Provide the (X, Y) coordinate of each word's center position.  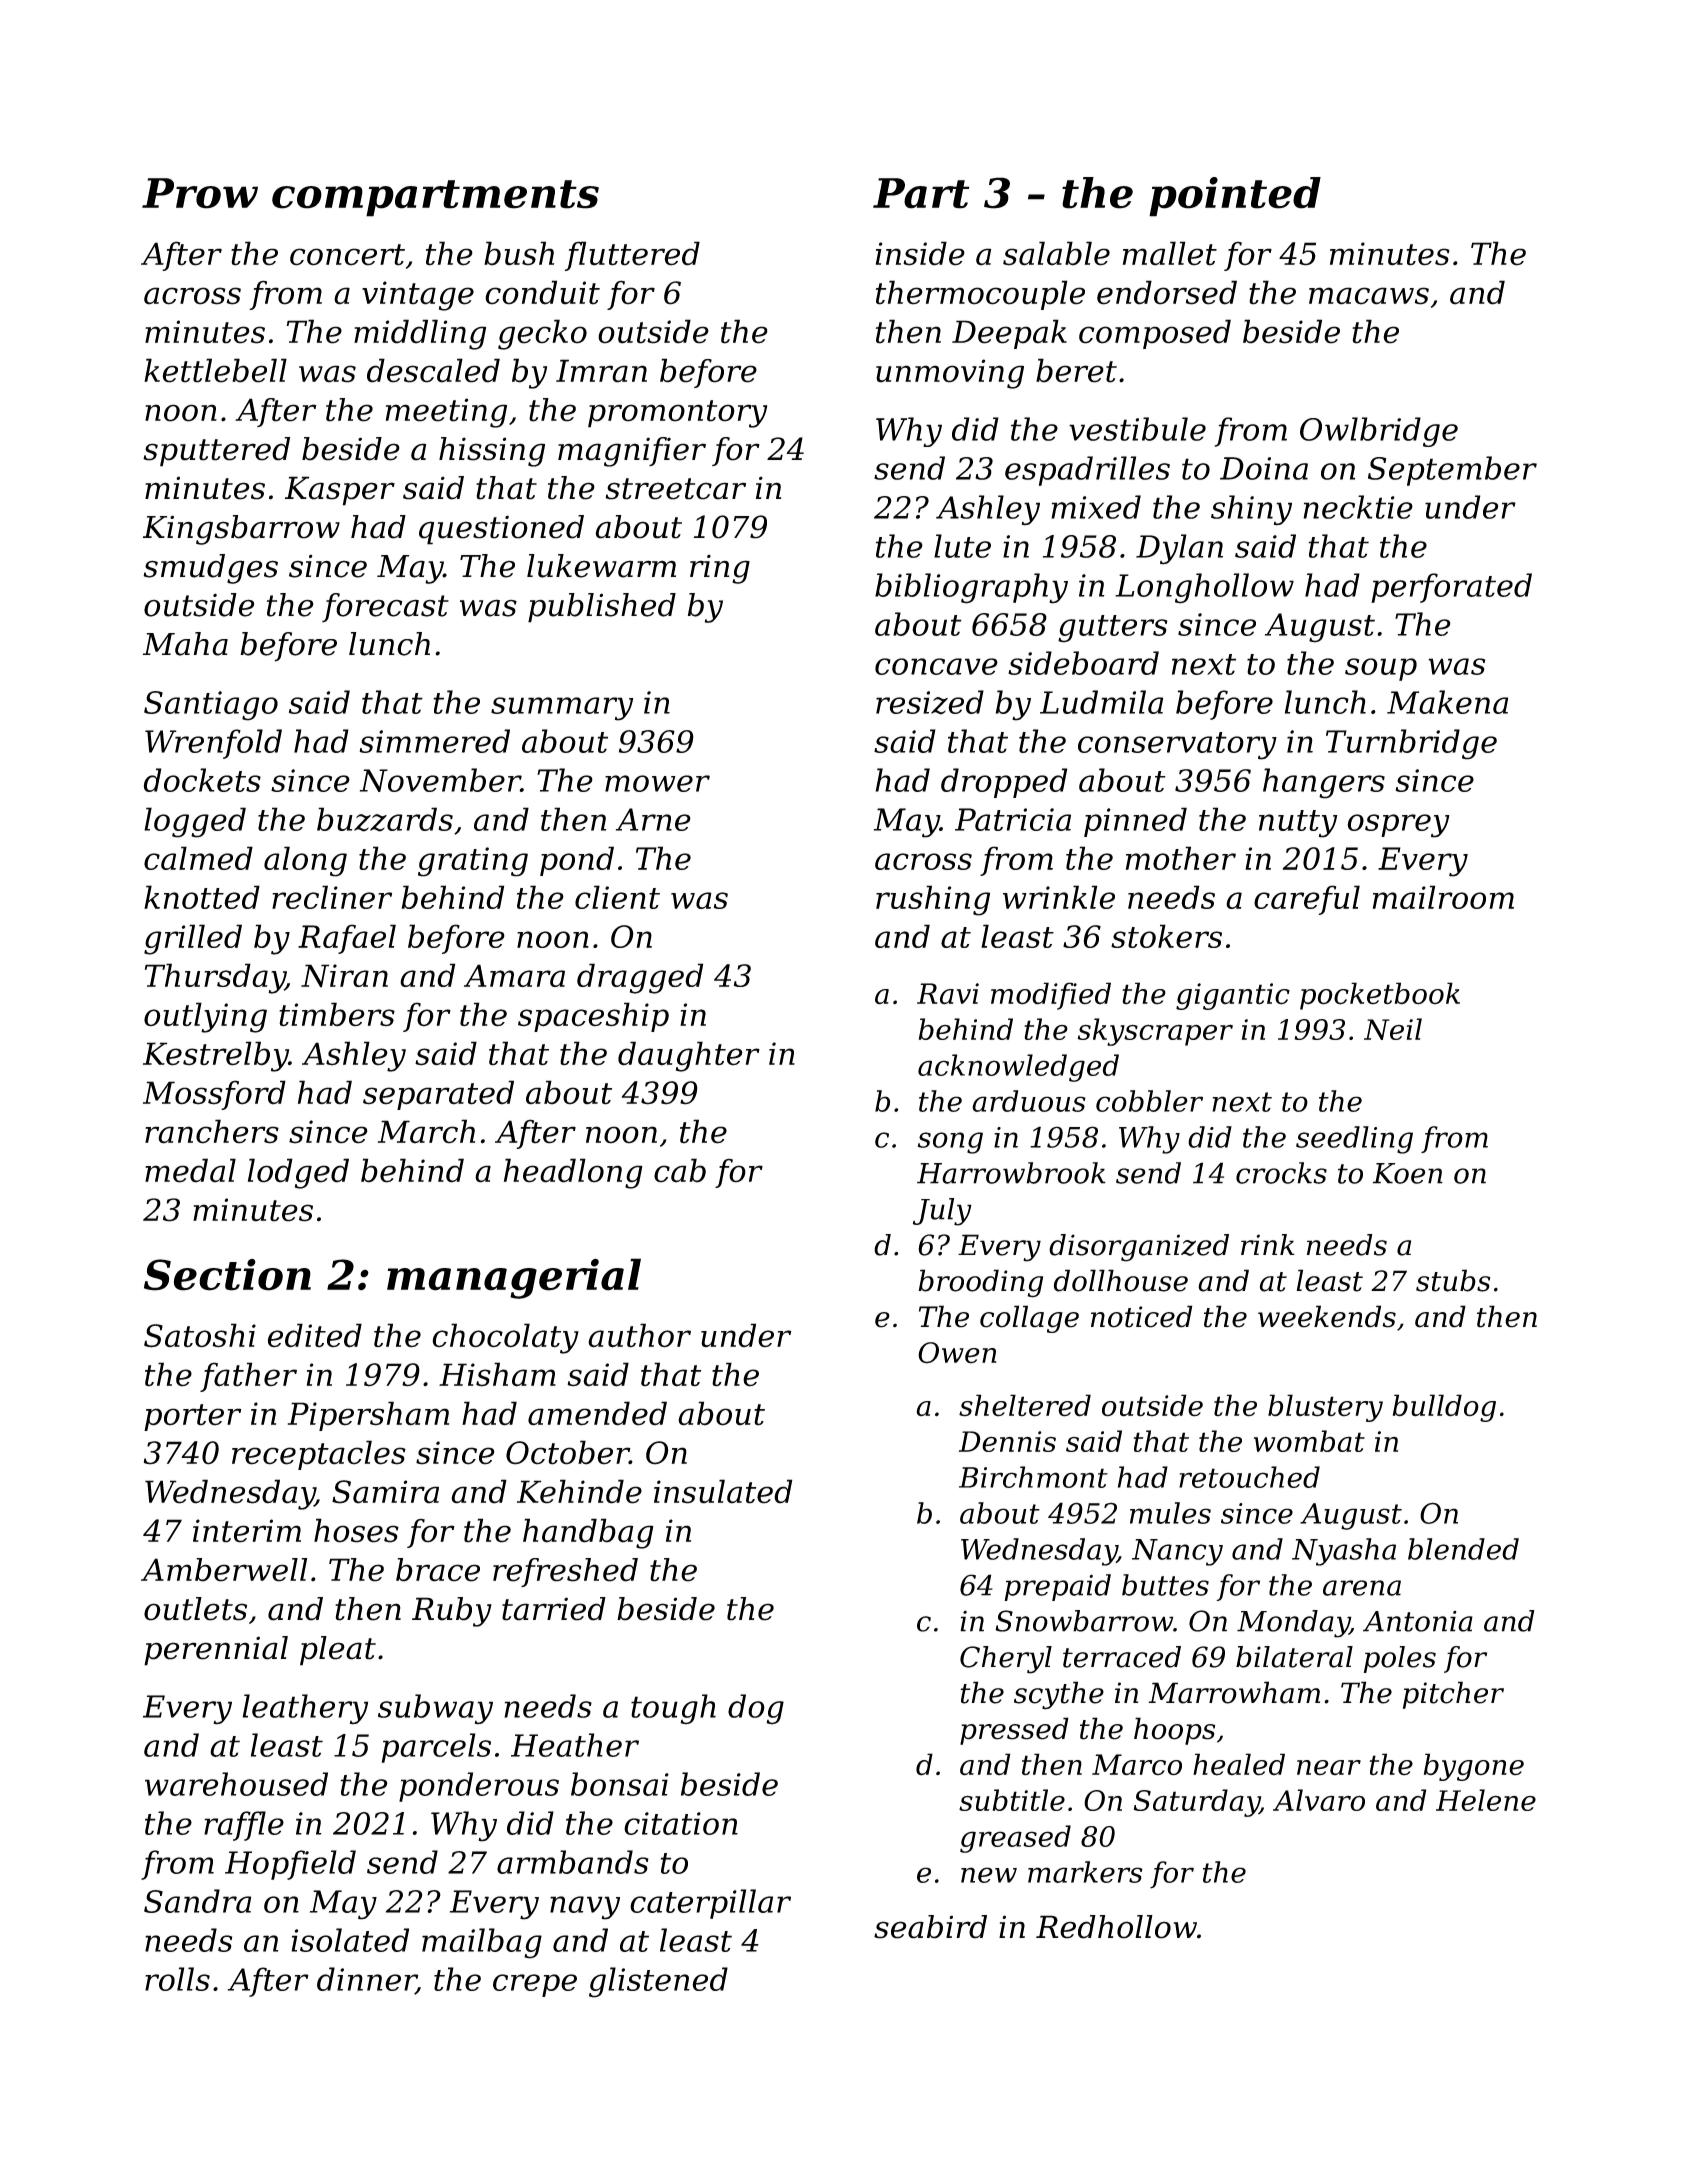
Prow (200, 193)
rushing (933, 900)
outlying (205, 1017)
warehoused (236, 1784)
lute (962, 546)
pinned (1135, 822)
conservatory (1177, 746)
